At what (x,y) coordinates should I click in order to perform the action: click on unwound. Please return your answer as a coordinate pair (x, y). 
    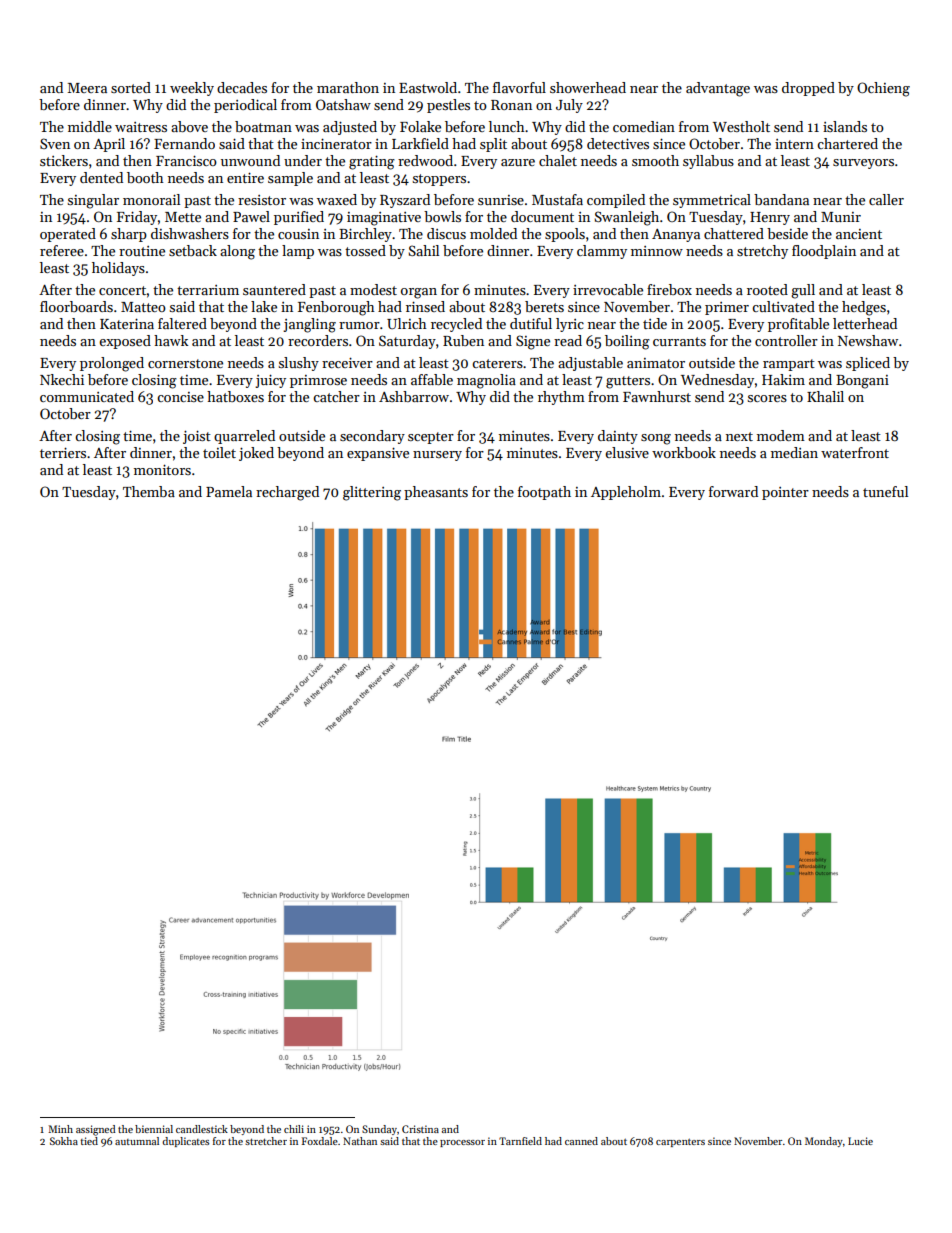
    Looking at the image, I should click on (250, 160).
